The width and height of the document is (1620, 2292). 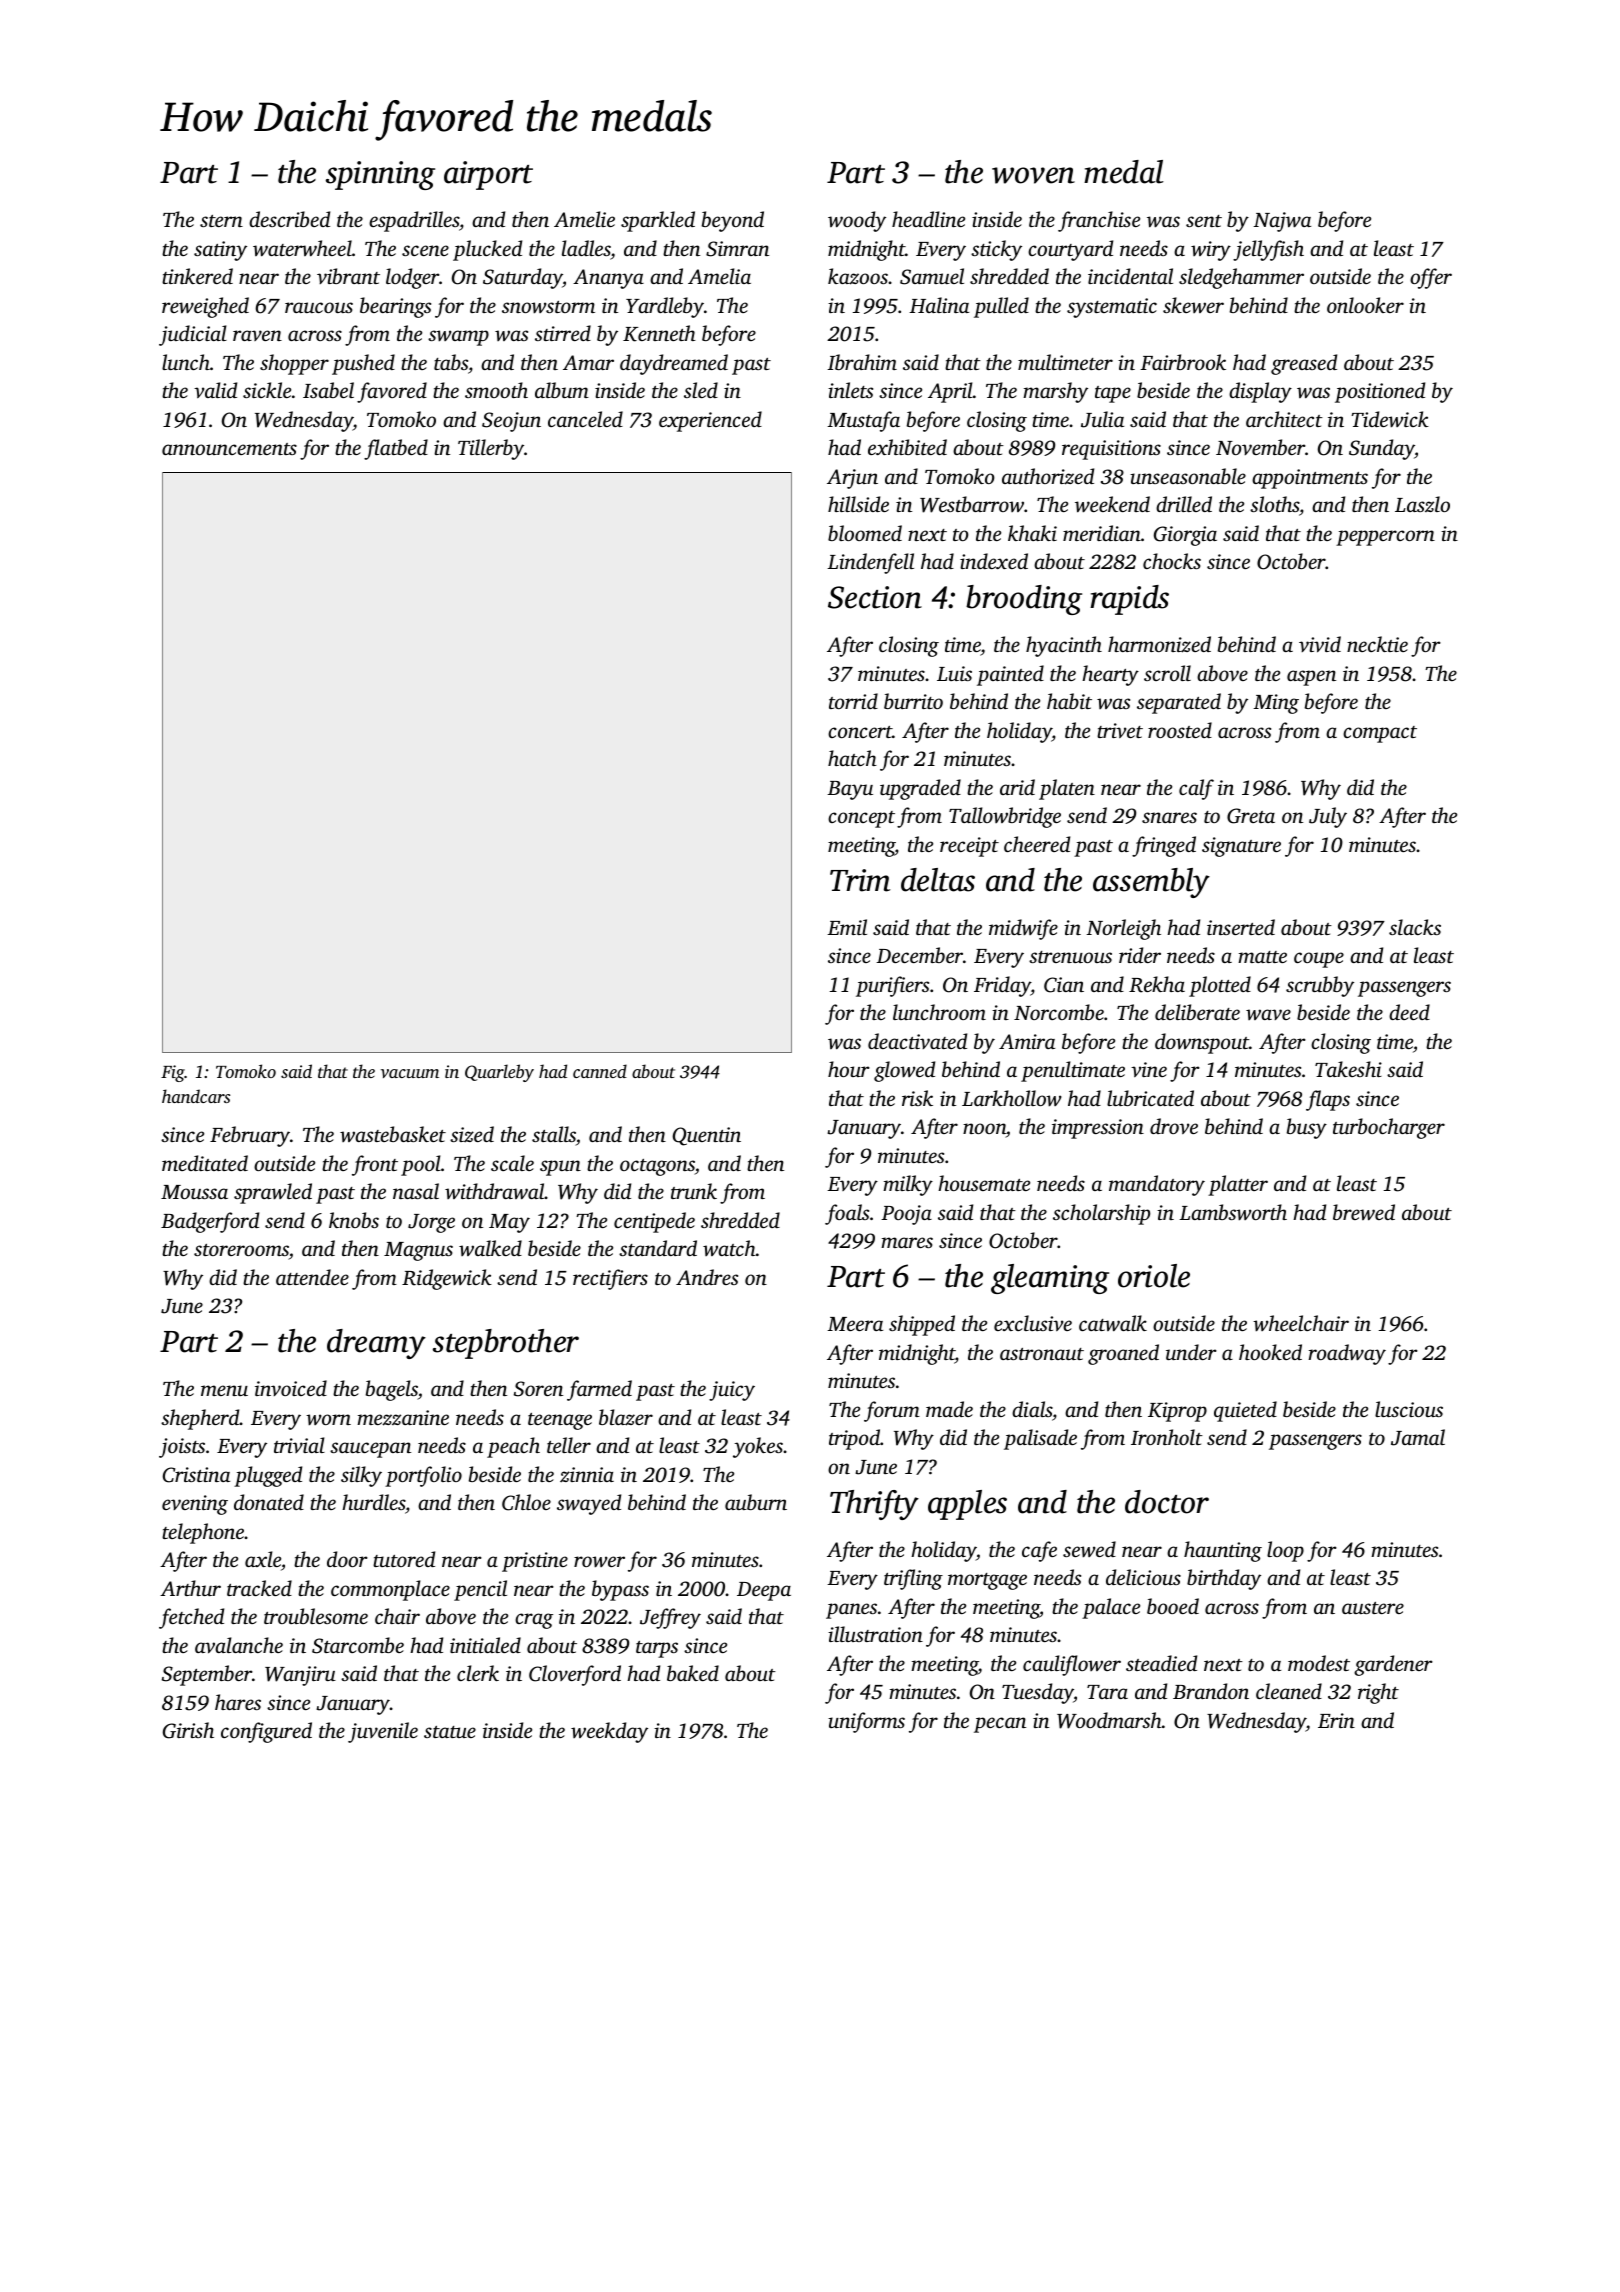 What do you see at coordinates (396, 449) in the document?
I see `flatbed` at bounding box center [396, 449].
